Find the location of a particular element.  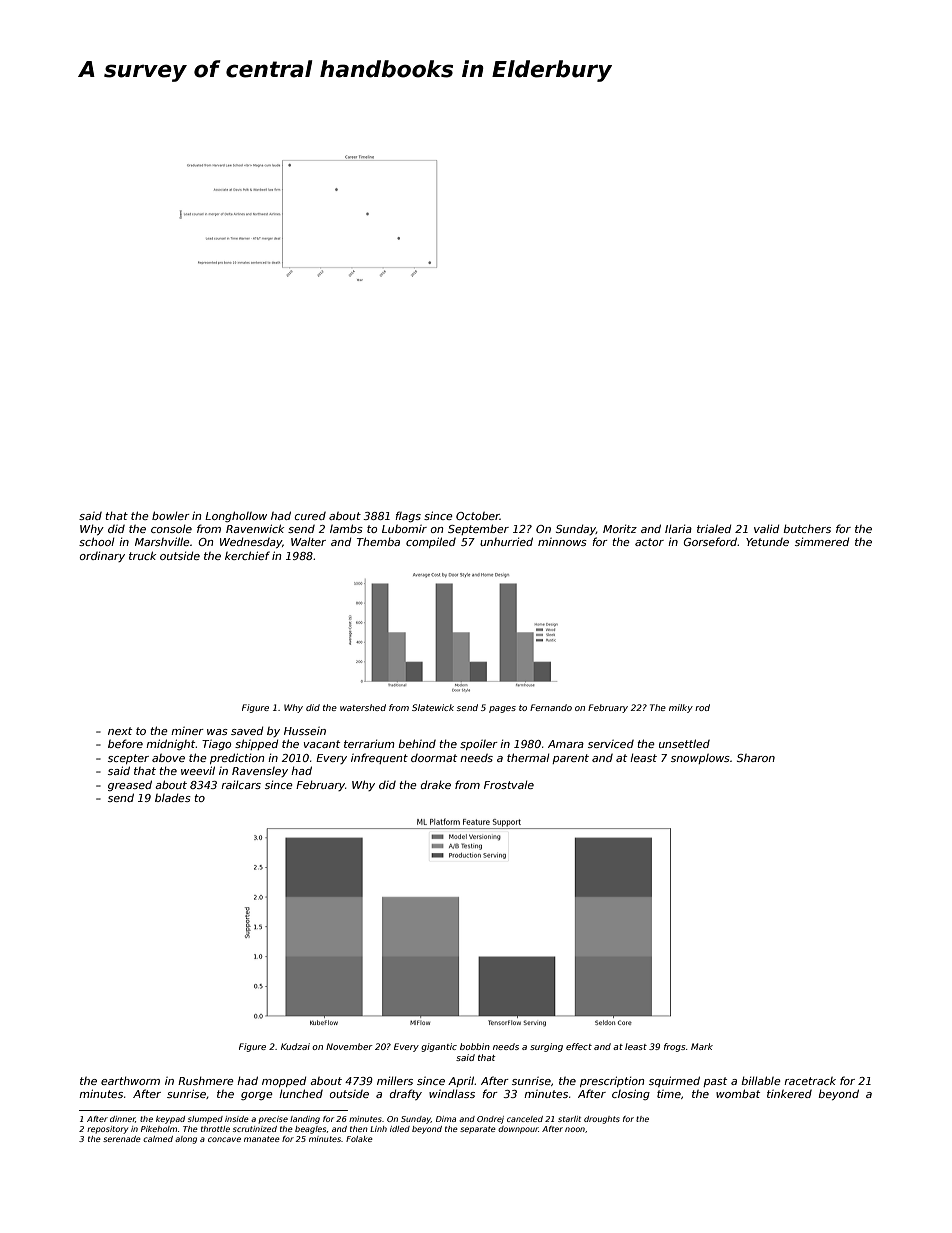

butchers is located at coordinates (807, 528).
